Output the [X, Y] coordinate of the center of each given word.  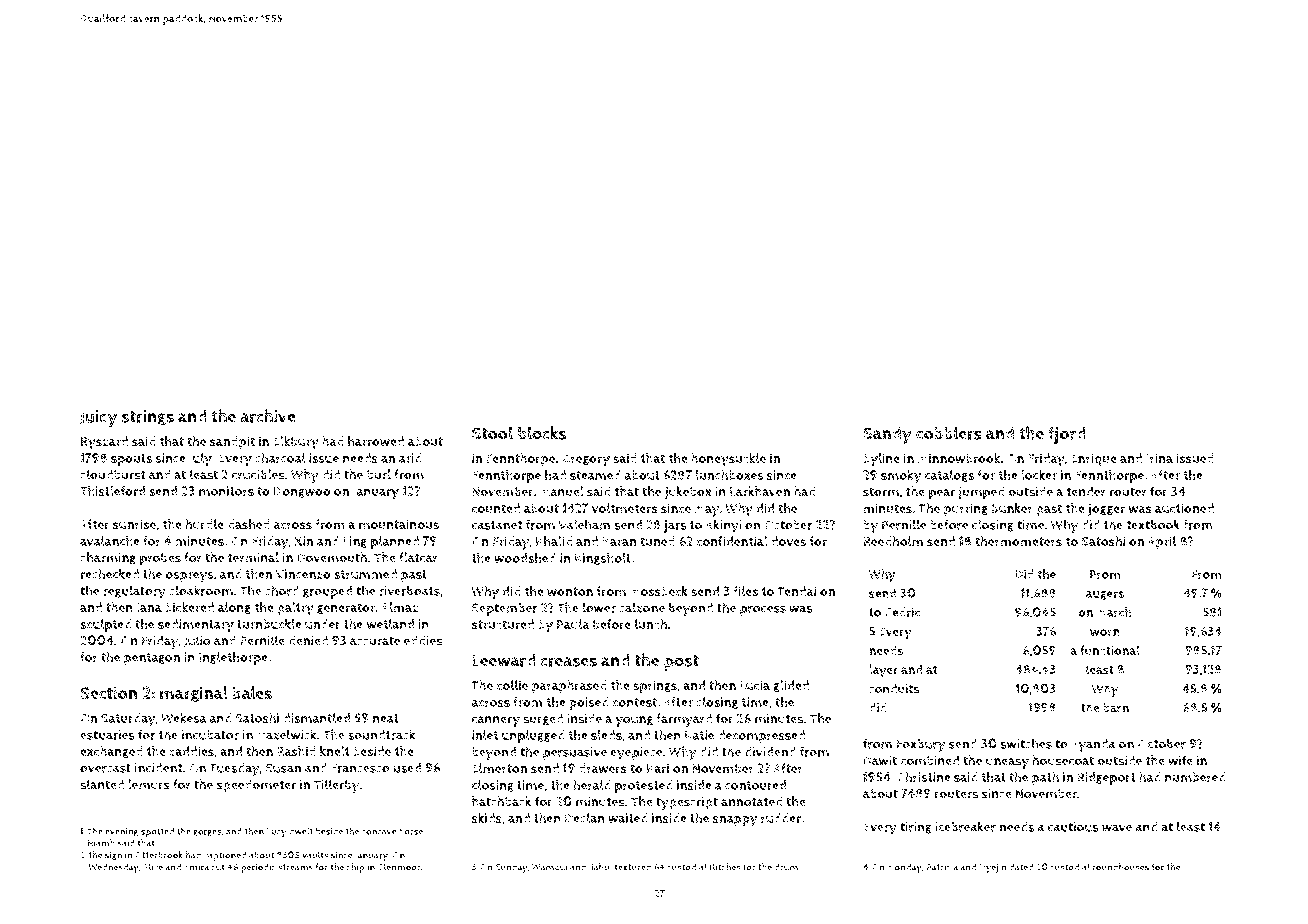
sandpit [232, 443]
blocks [542, 433]
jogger [1106, 510]
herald [592, 784]
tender [1086, 491]
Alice [153, 867]
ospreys [189, 577]
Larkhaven [760, 491]
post [681, 663]
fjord [1066, 435]
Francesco [360, 768]
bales [252, 693]
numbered [1195, 777]
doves [788, 541]
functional [1110, 650]
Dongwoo [302, 492]
